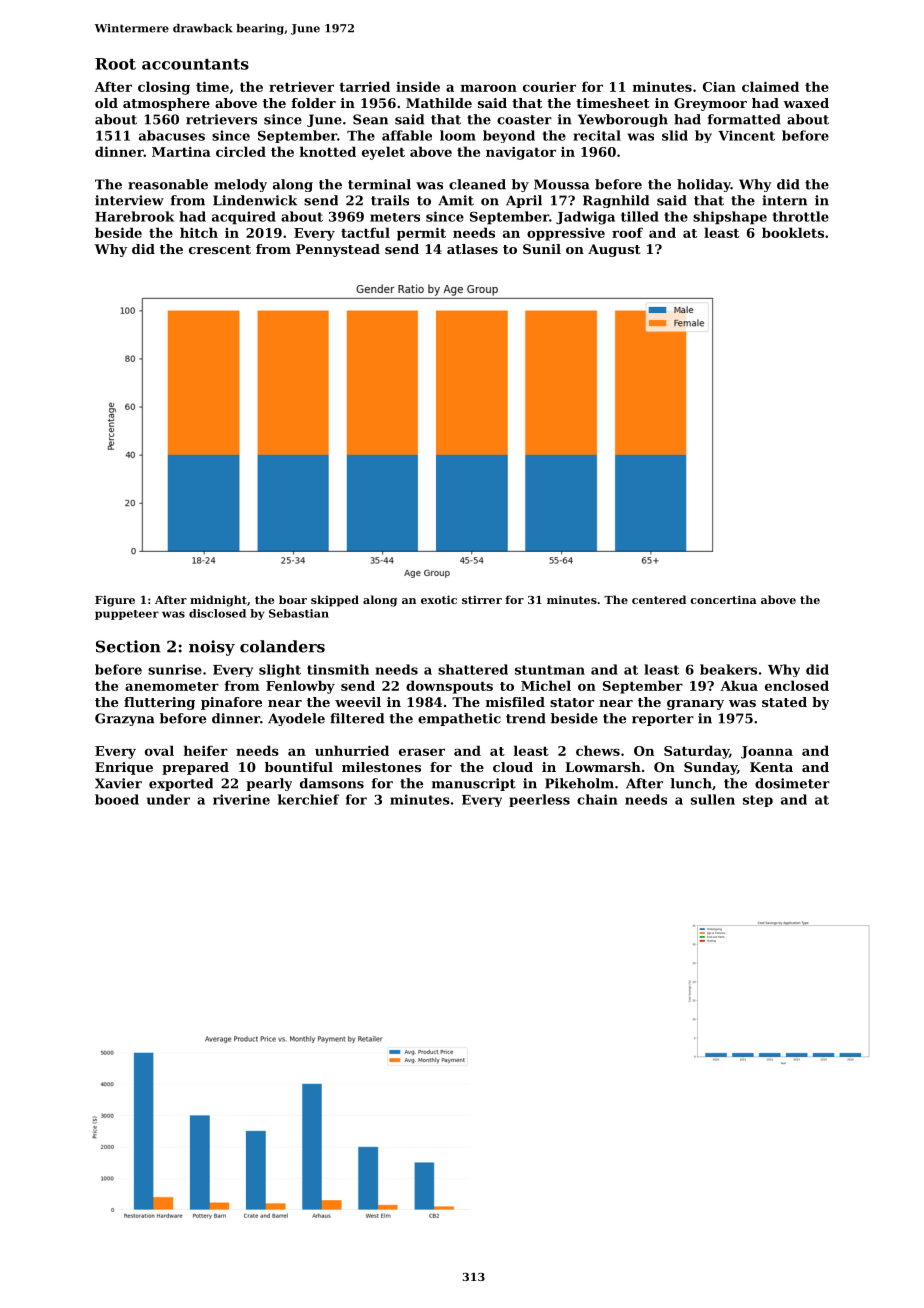 The height and width of the screenshot is (1308, 924). I want to click on interview, so click(129, 200).
